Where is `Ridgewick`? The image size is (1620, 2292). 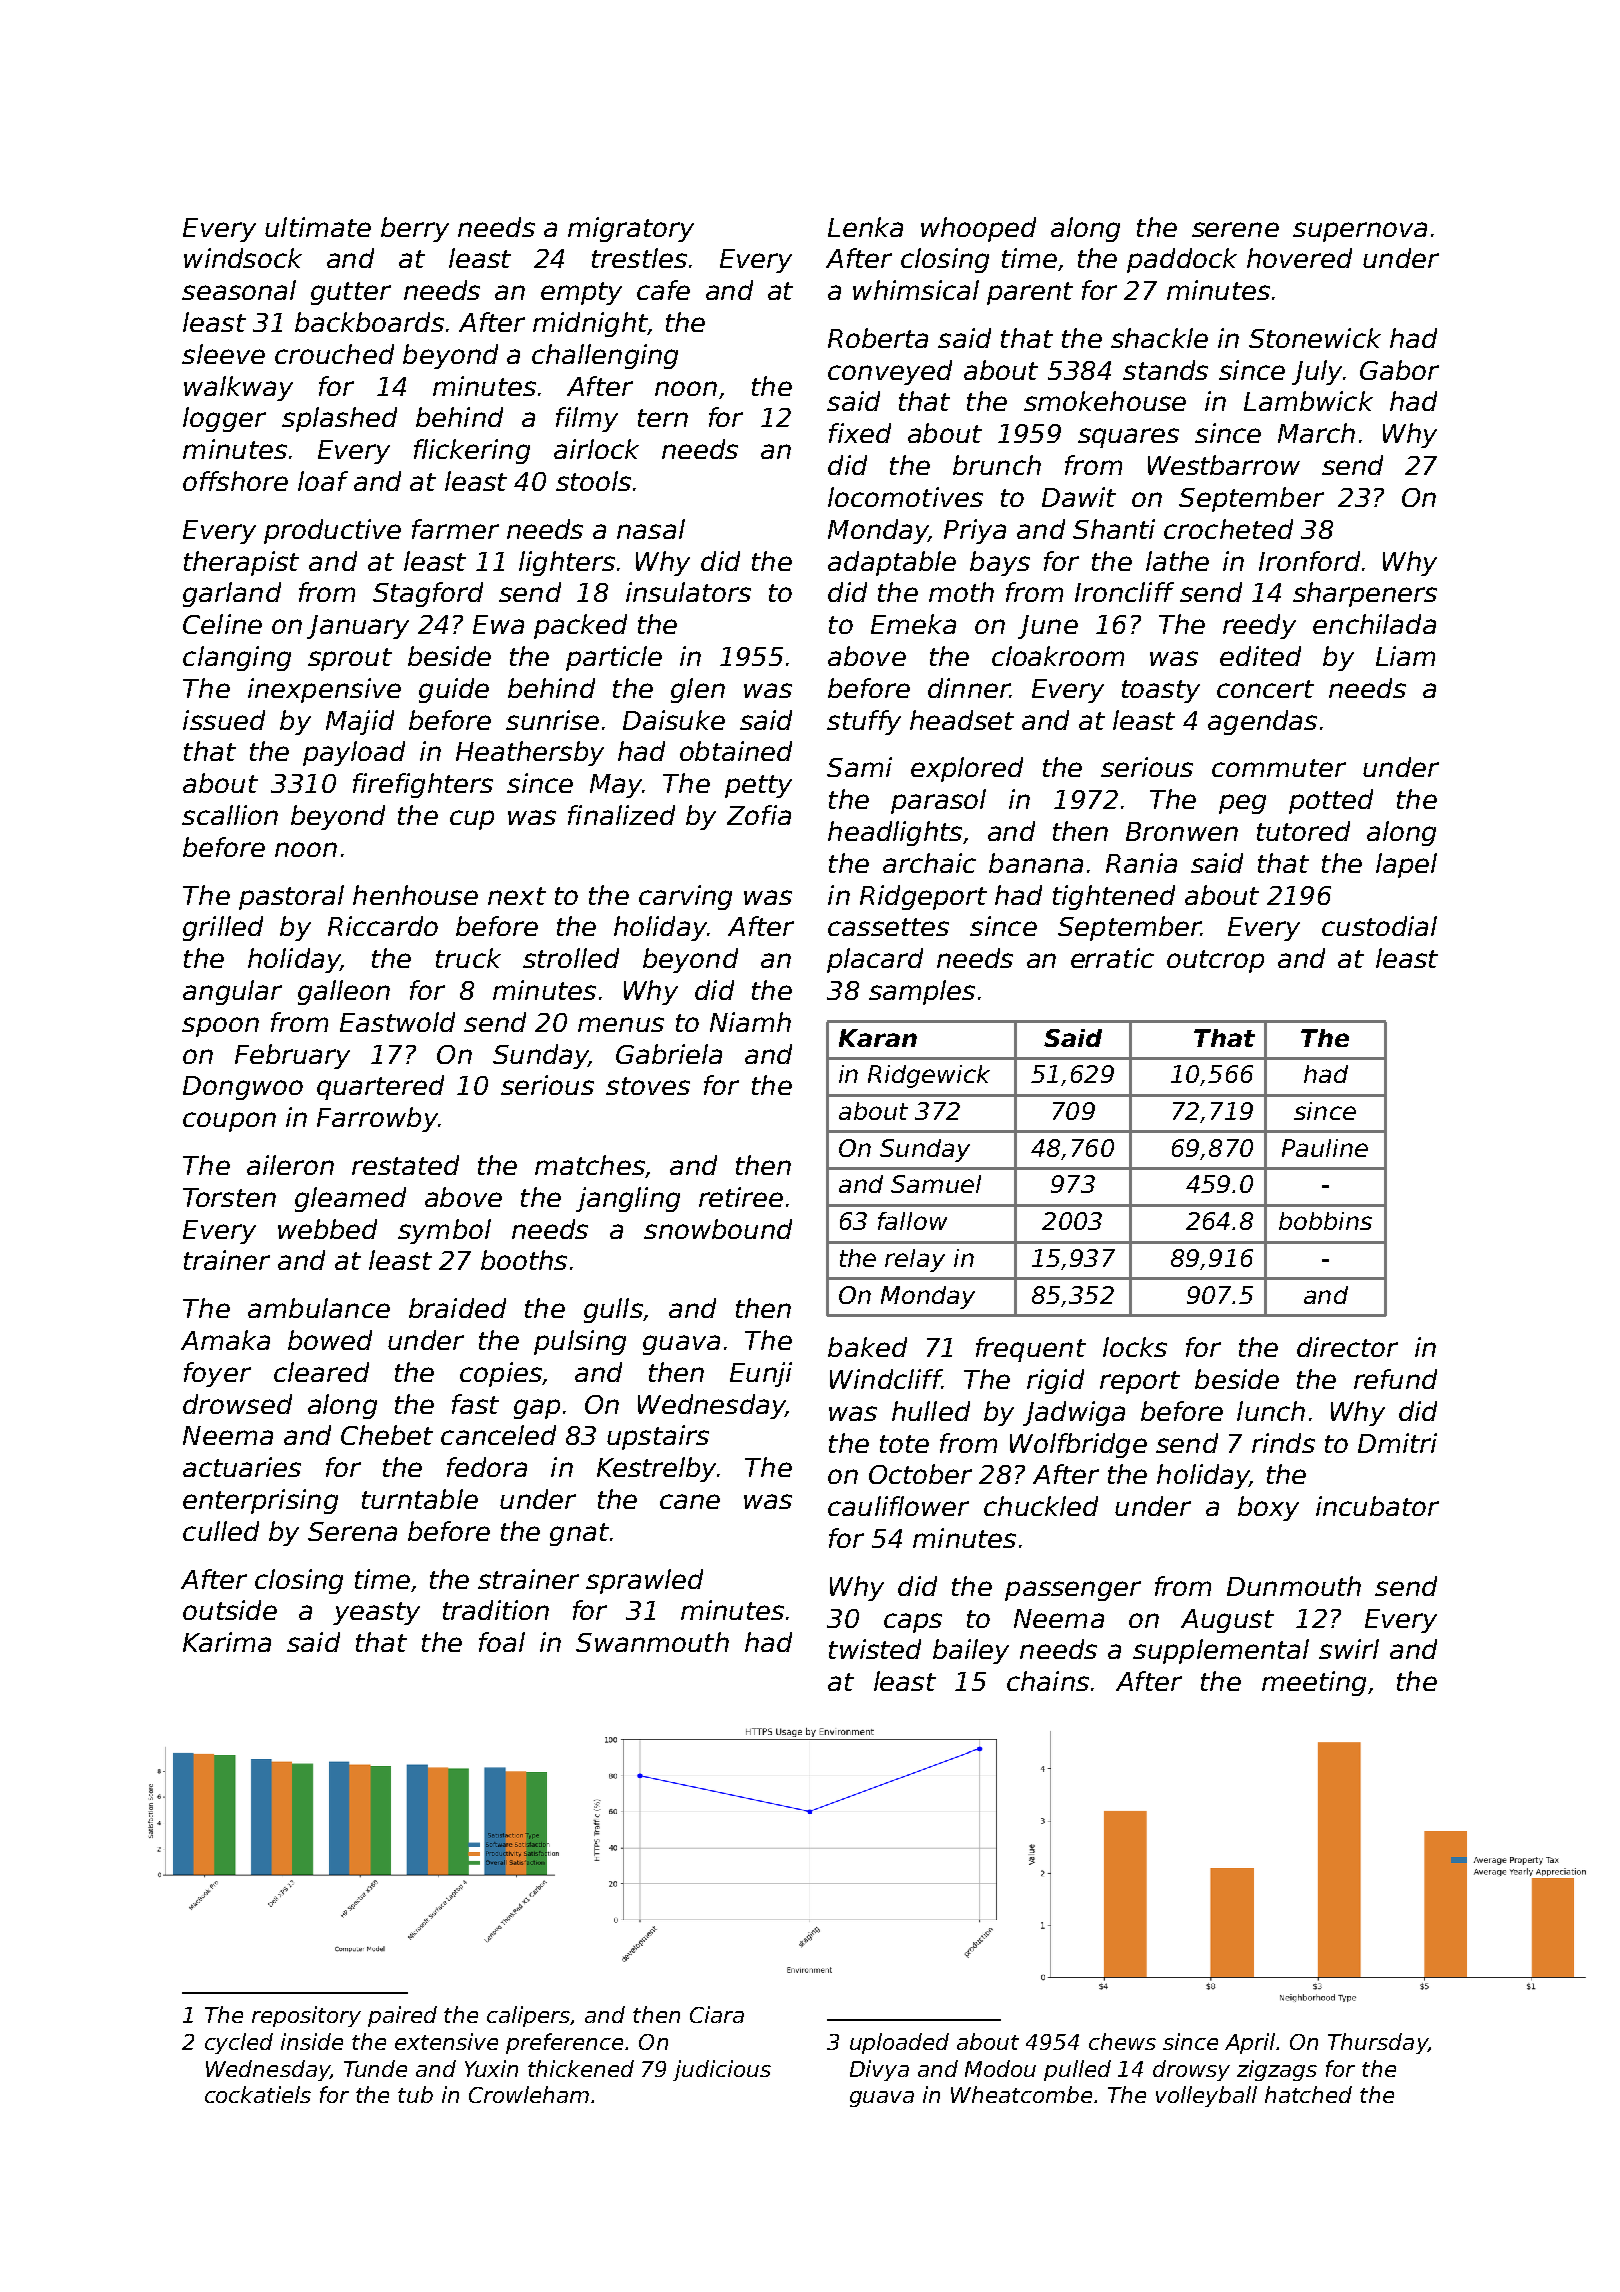
Ridgewick is located at coordinates (929, 1076).
